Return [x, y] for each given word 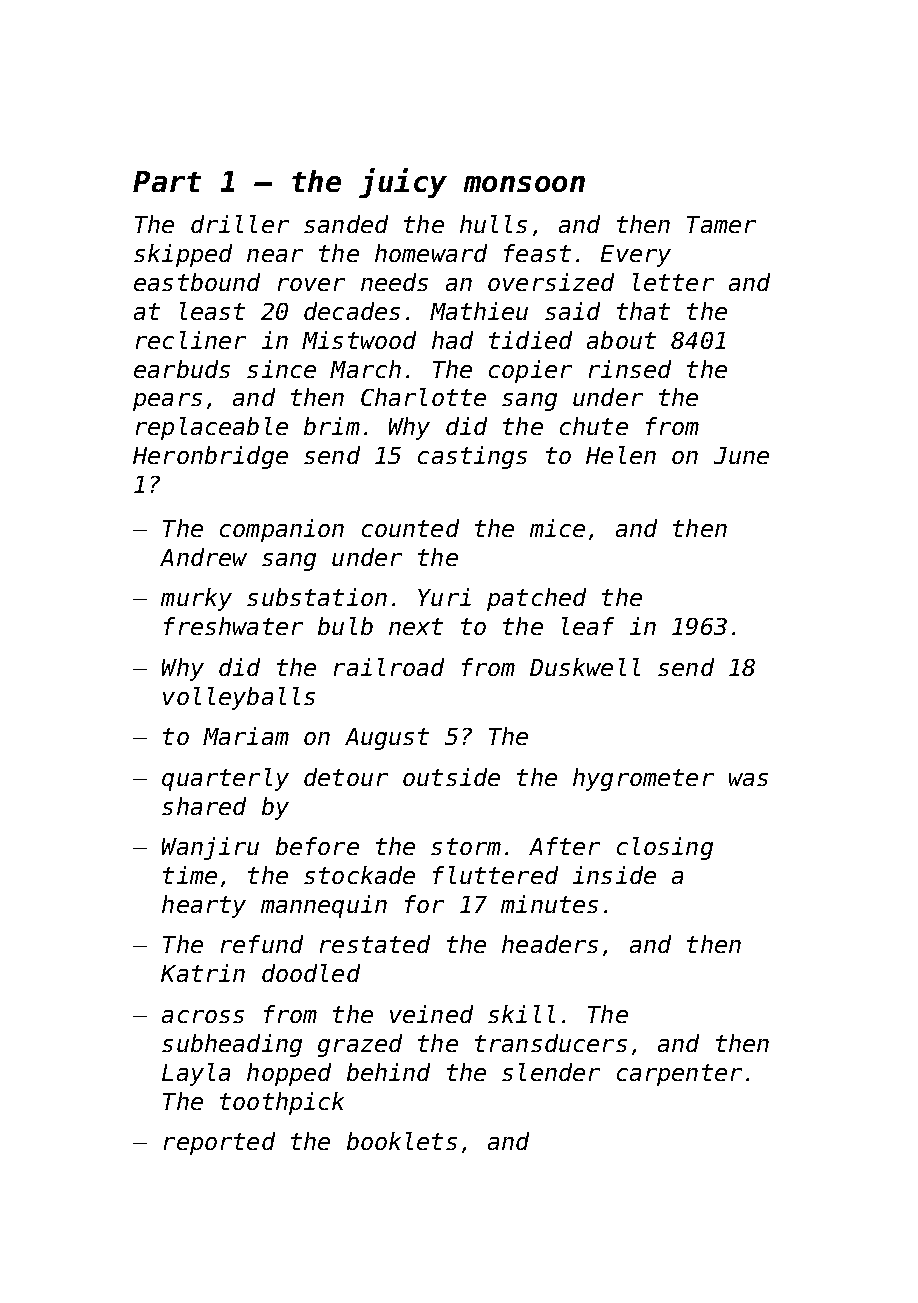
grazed [360, 1045]
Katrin [203, 973]
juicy [403, 183]
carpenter [679, 1075]
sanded [346, 224]
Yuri [444, 597]
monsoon [524, 184]
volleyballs [239, 698]
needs [394, 282]
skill [521, 1014]
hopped [289, 1074]
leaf [588, 626]
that [643, 311]
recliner [191, 340]
